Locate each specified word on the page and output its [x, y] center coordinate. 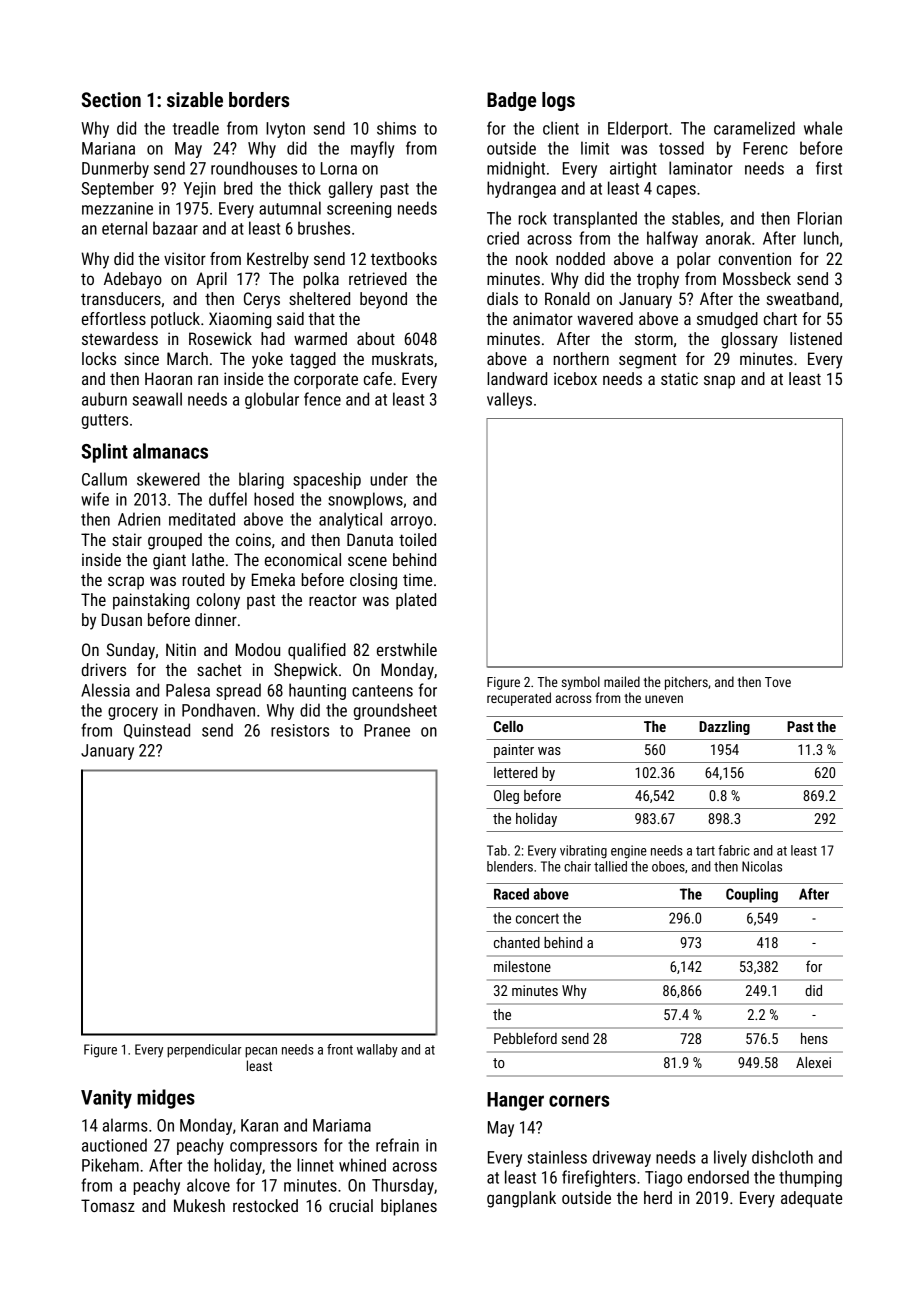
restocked [265, 1205]
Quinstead [157, 731]
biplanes [409, 1207]
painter [514, 751]
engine [629, 852]
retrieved [378, 278]
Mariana [108, 148]
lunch [821, 238]
